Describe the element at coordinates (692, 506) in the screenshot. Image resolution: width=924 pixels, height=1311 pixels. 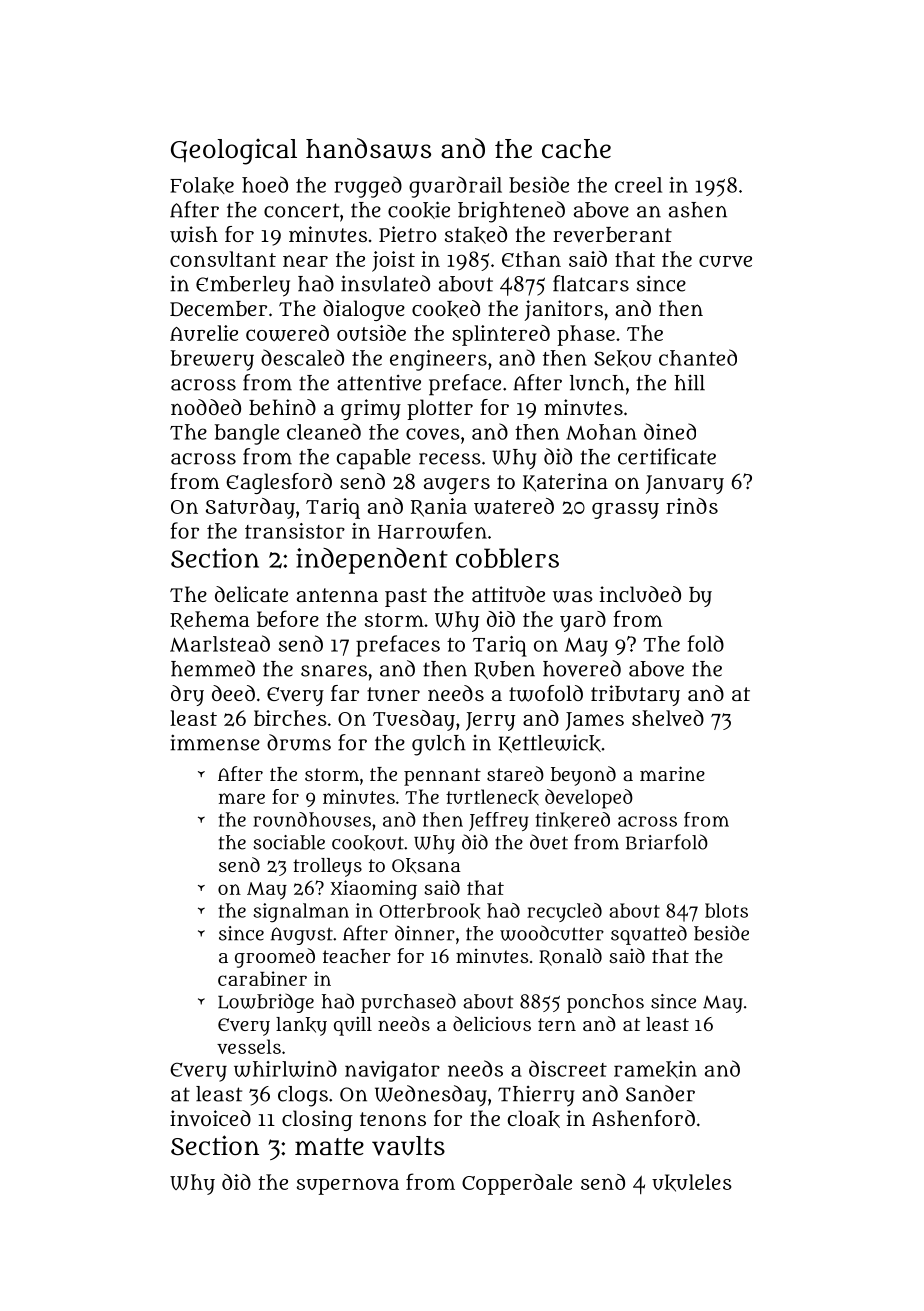
I see `rinds` at that location.
